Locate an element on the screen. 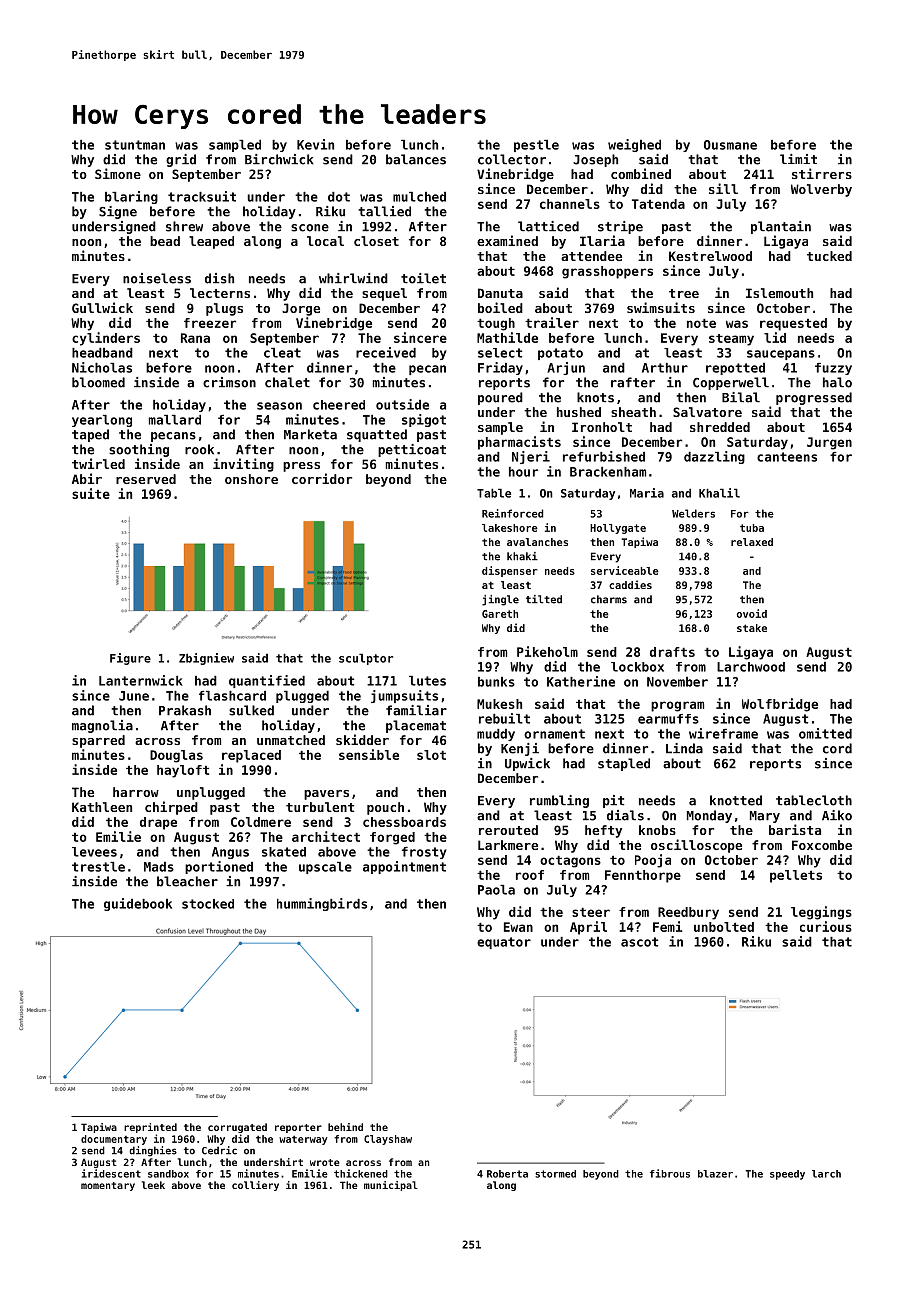 The image size is (924, 1308). stuntman is located at coordinates (135, 145).
